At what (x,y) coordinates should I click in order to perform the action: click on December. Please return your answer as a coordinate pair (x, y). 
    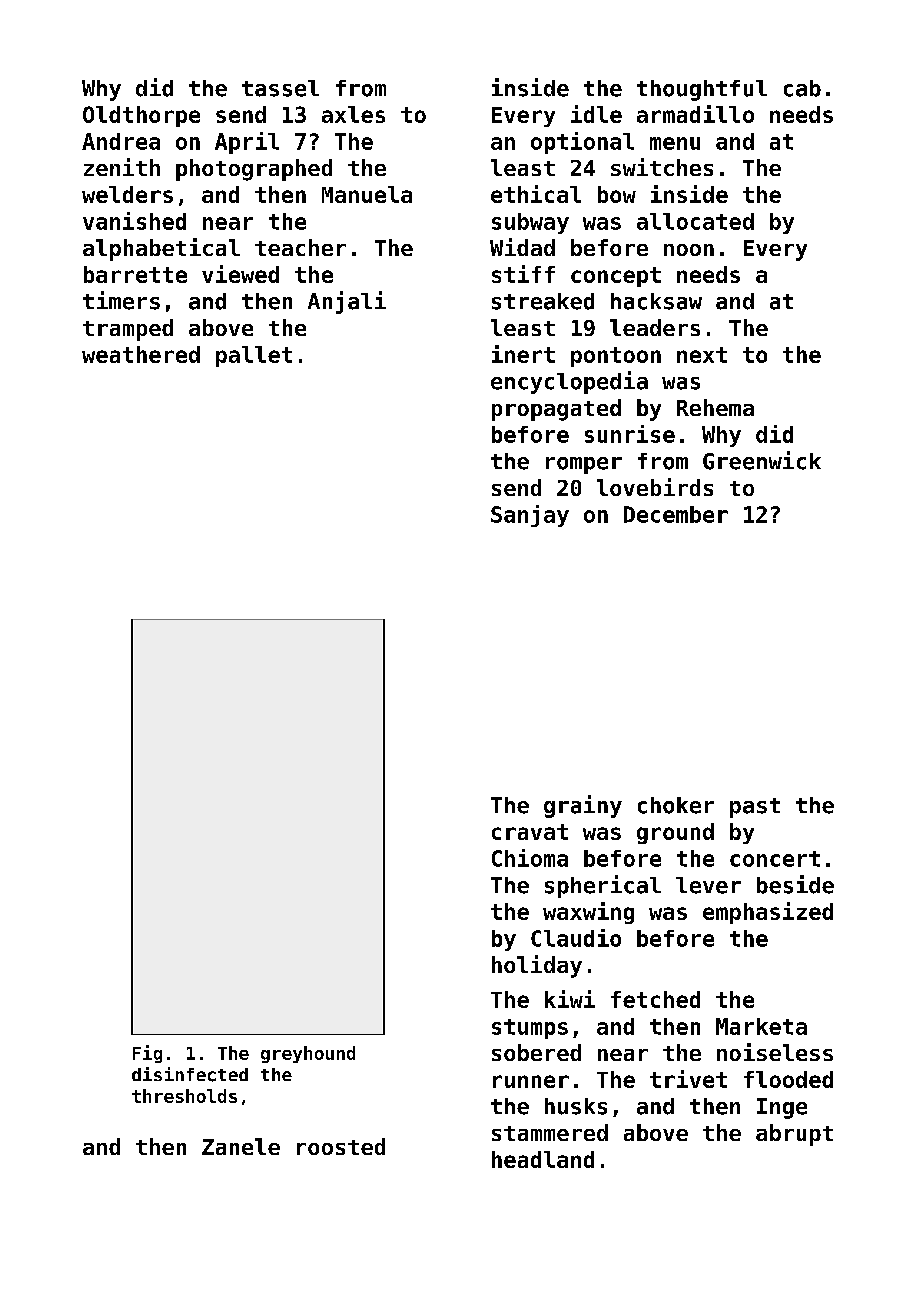
    Looking at the image, I should click on (676, 514).
